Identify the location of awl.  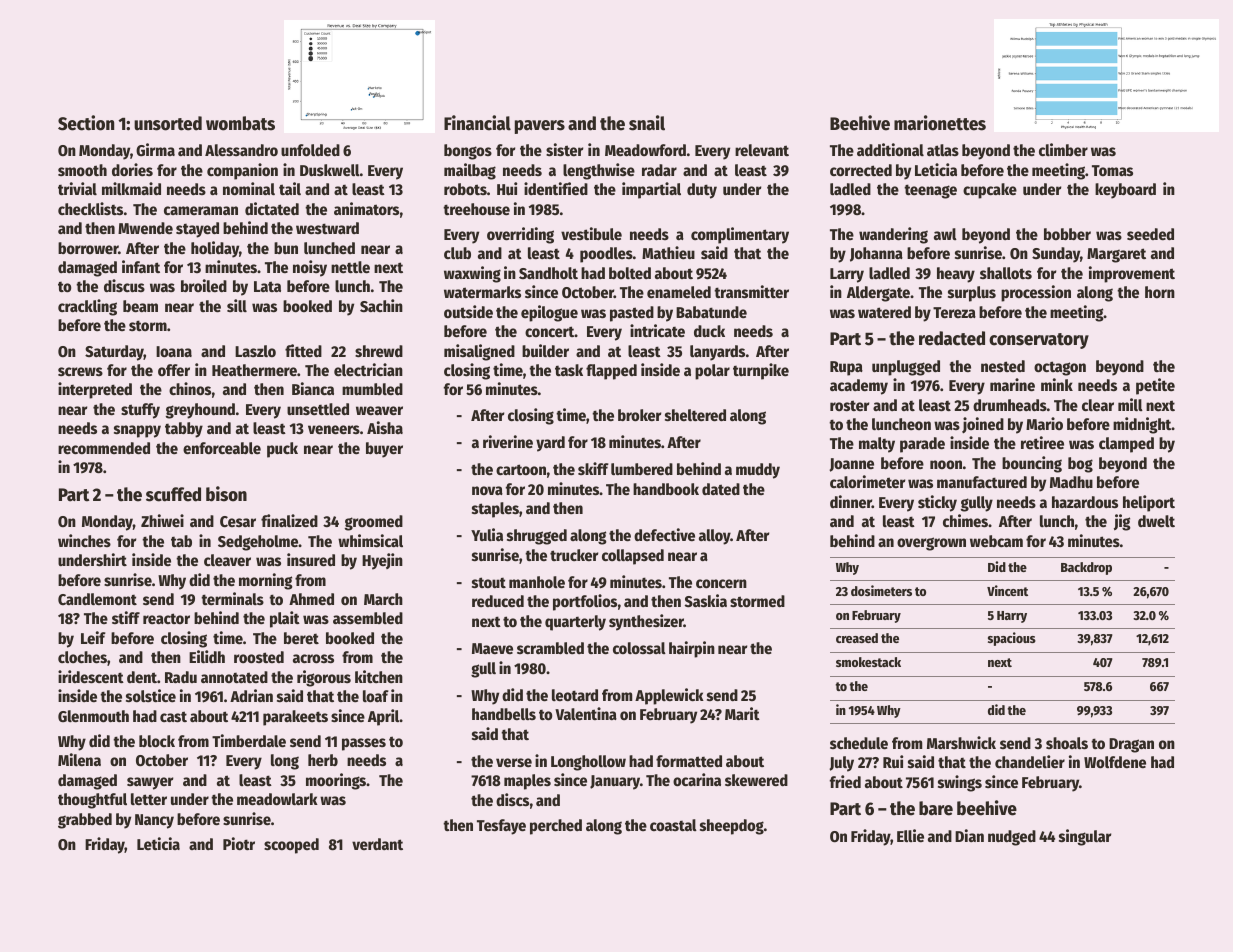
(945, 234).
